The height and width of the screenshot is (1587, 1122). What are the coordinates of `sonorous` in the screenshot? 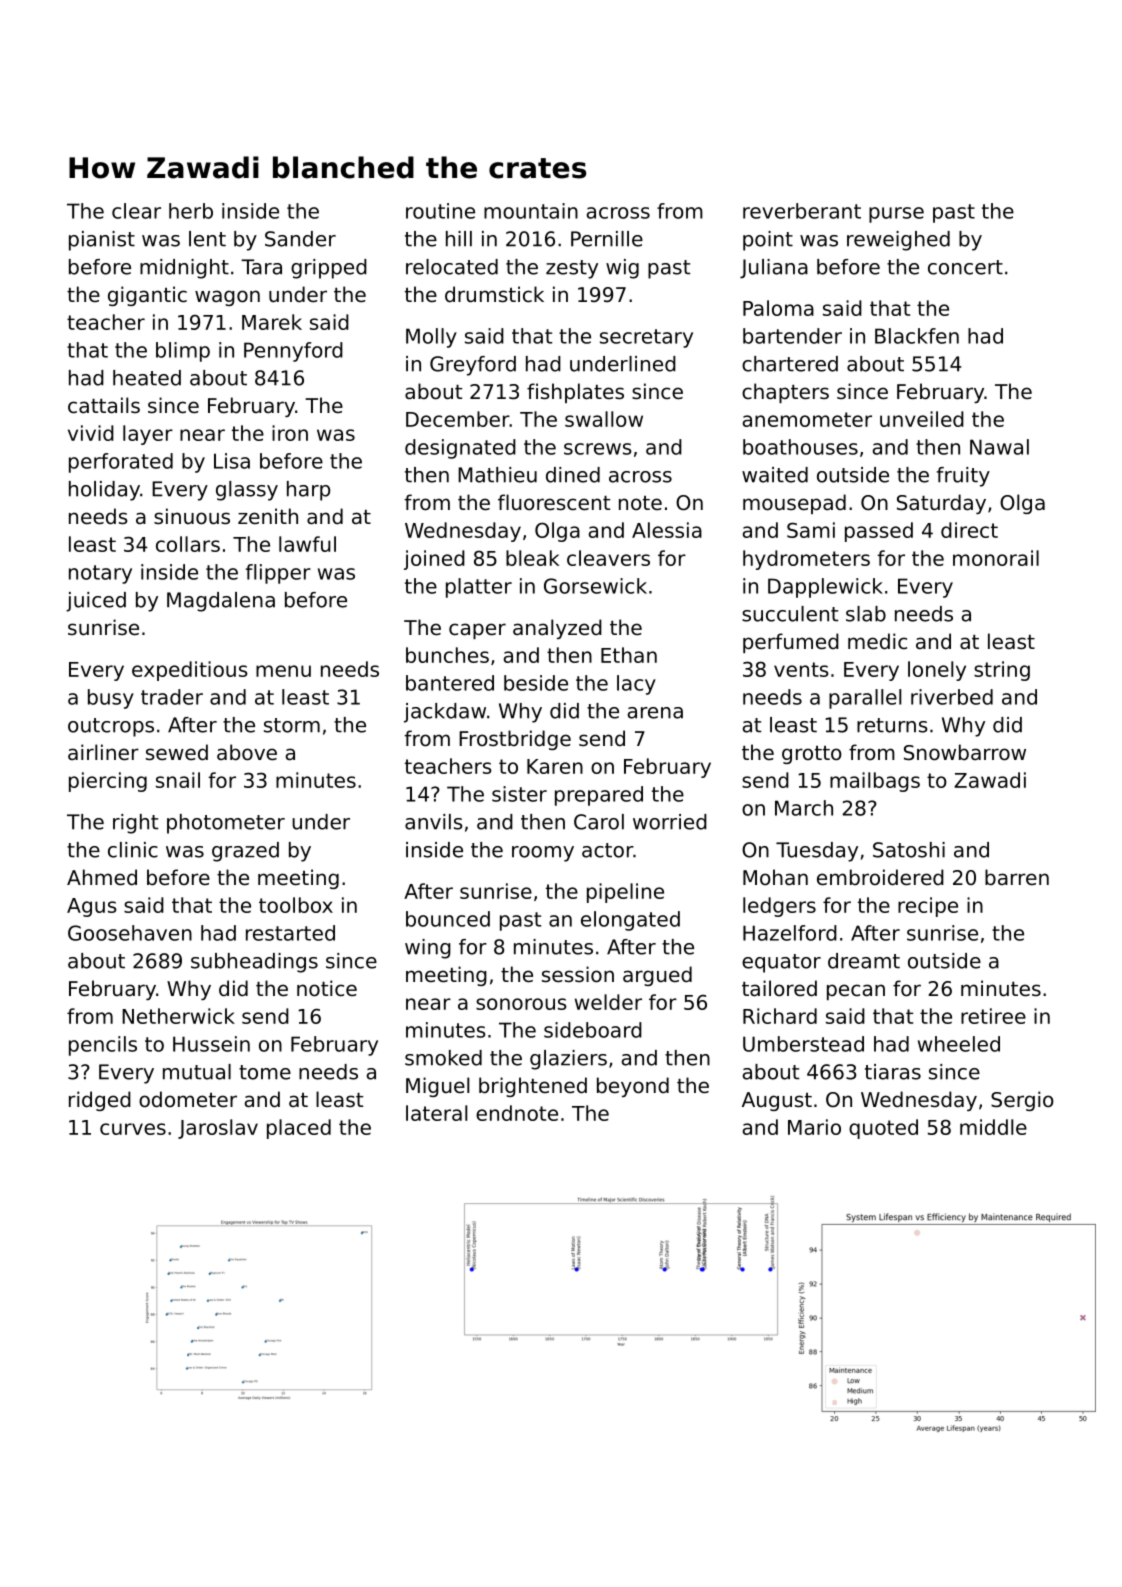 It's located at (521, 1004).
